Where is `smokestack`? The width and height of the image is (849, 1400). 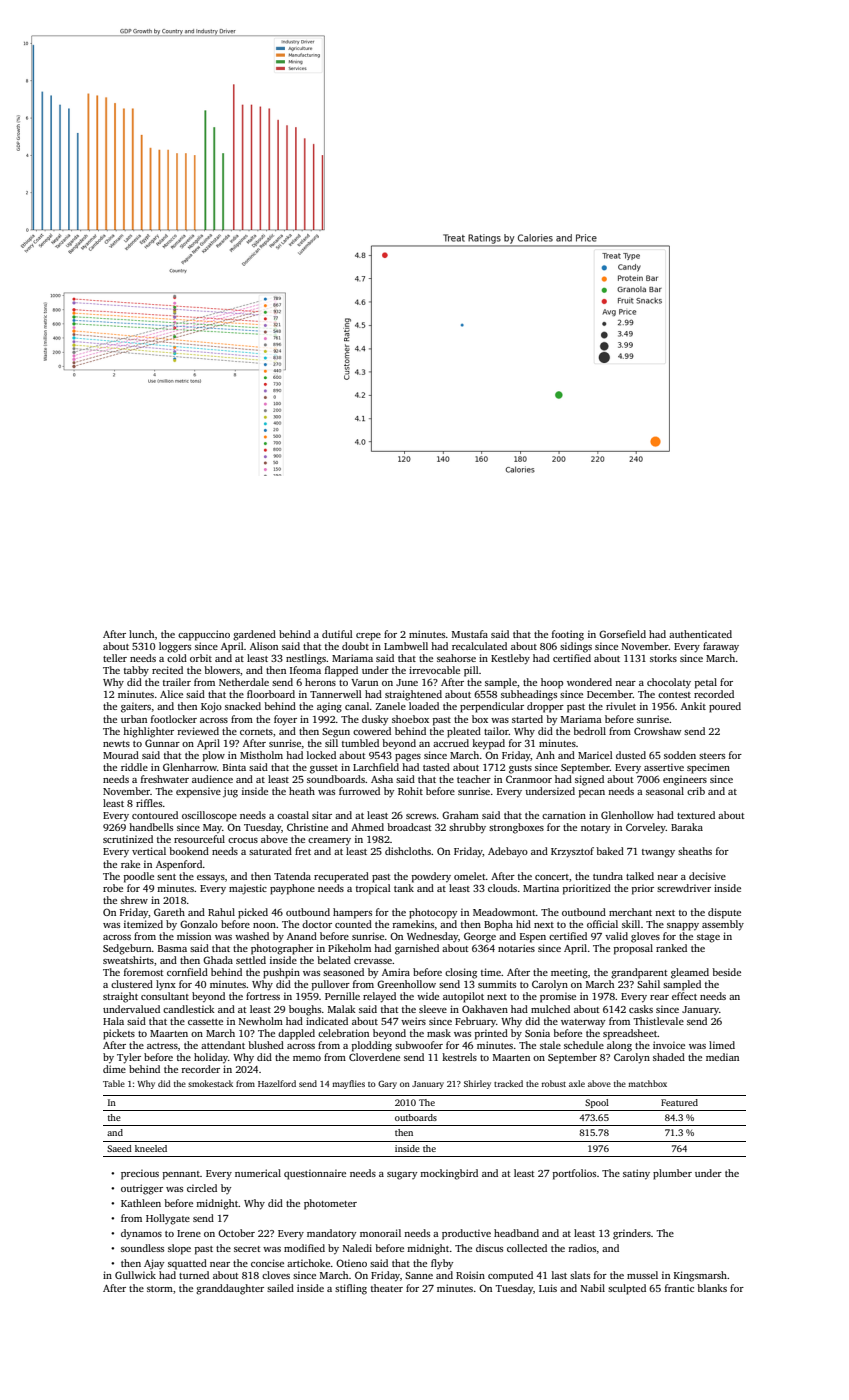 smokestack is located at coordinates (210, 1083).
